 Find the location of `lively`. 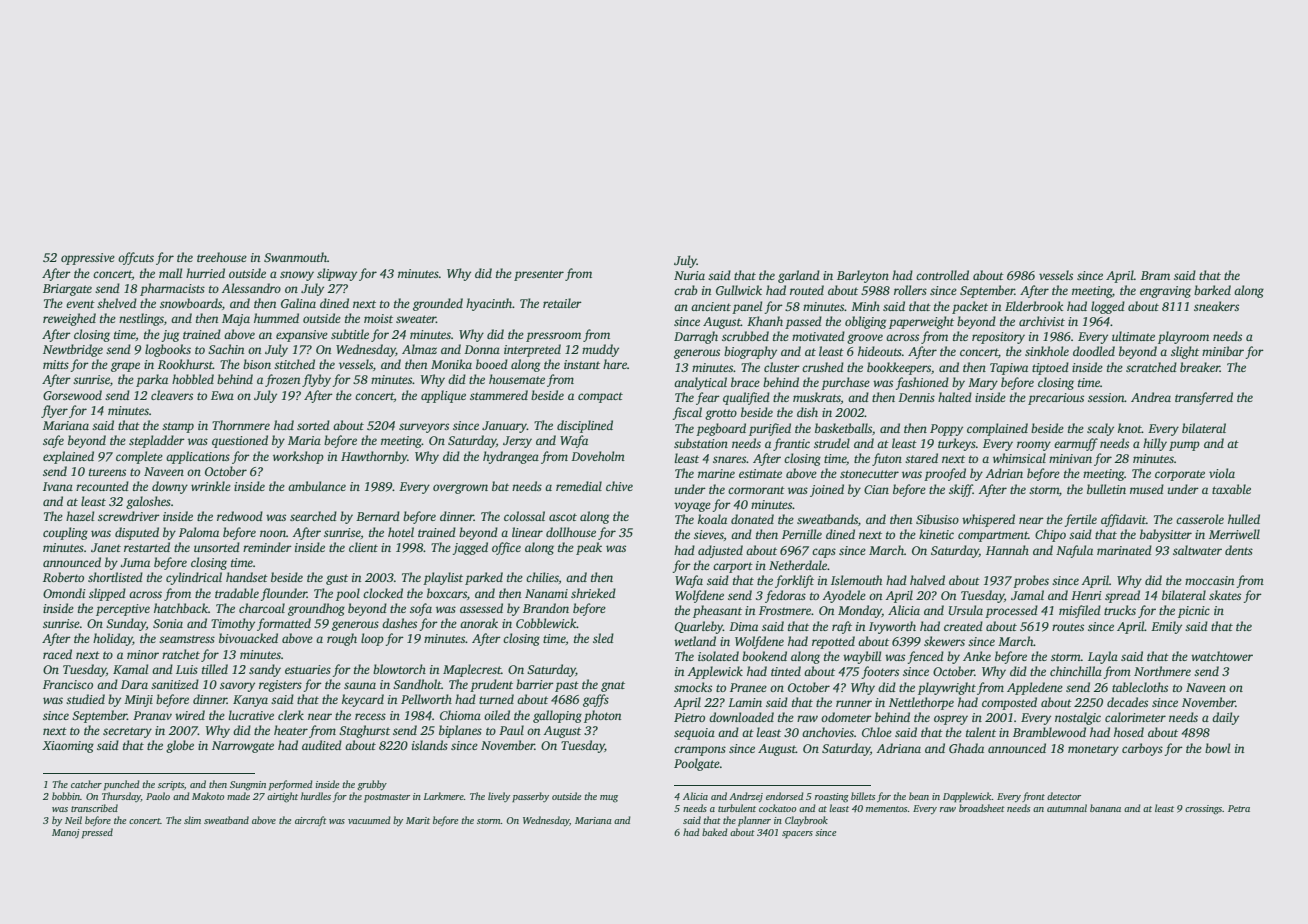

lively is located at coordinates (499, 797).
